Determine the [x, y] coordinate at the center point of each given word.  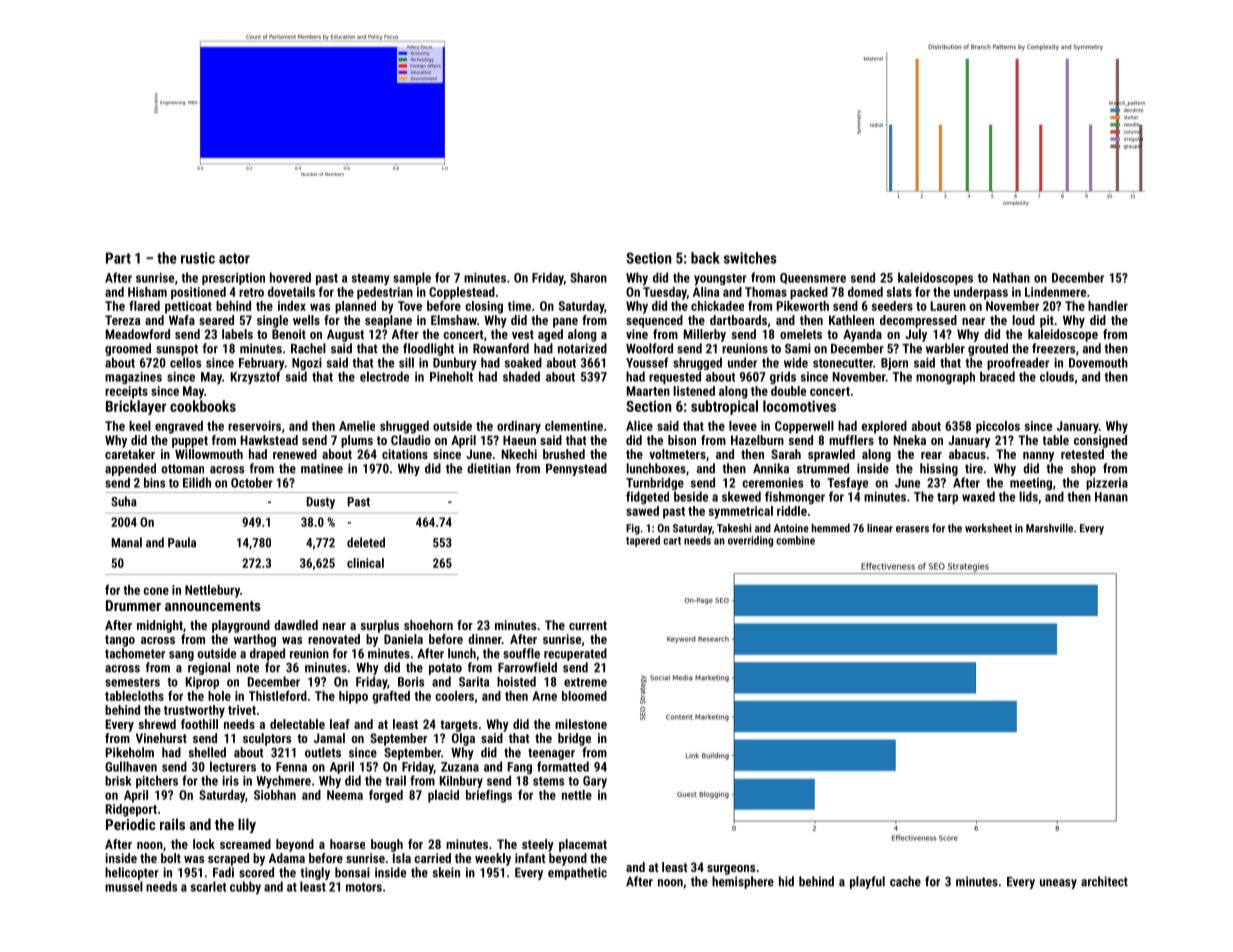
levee [743, 426]
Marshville [1049, 528]
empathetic [577, 873]
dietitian [489, 468]
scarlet [209, 886]
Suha [124, 501]
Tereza [122, 320]
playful [867, 882]
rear [931, 455]
